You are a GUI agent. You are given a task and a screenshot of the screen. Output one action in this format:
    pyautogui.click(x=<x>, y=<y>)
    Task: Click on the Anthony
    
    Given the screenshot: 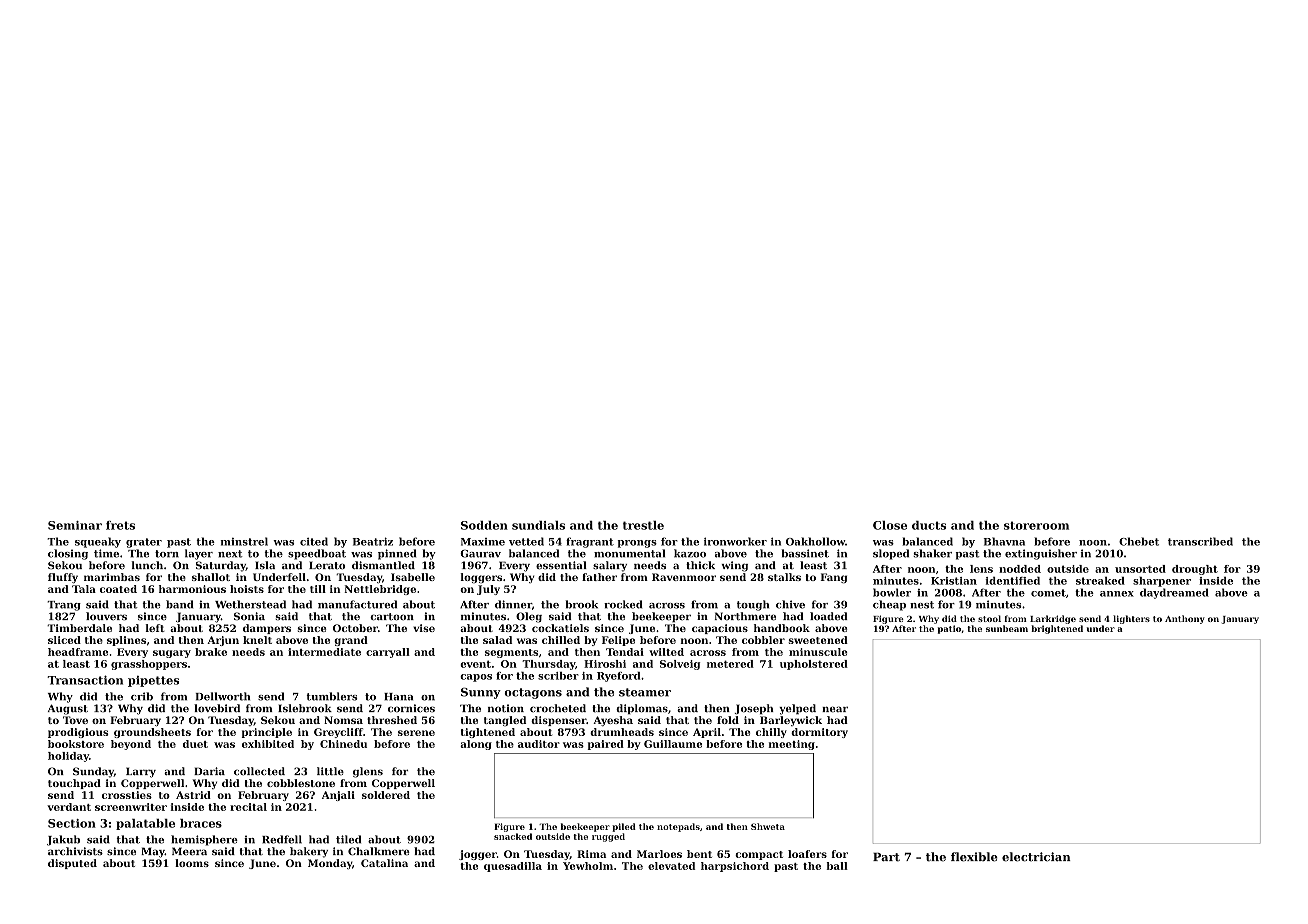 What is the action you would take?
    pyautogui.click(x=1185, y=619)
